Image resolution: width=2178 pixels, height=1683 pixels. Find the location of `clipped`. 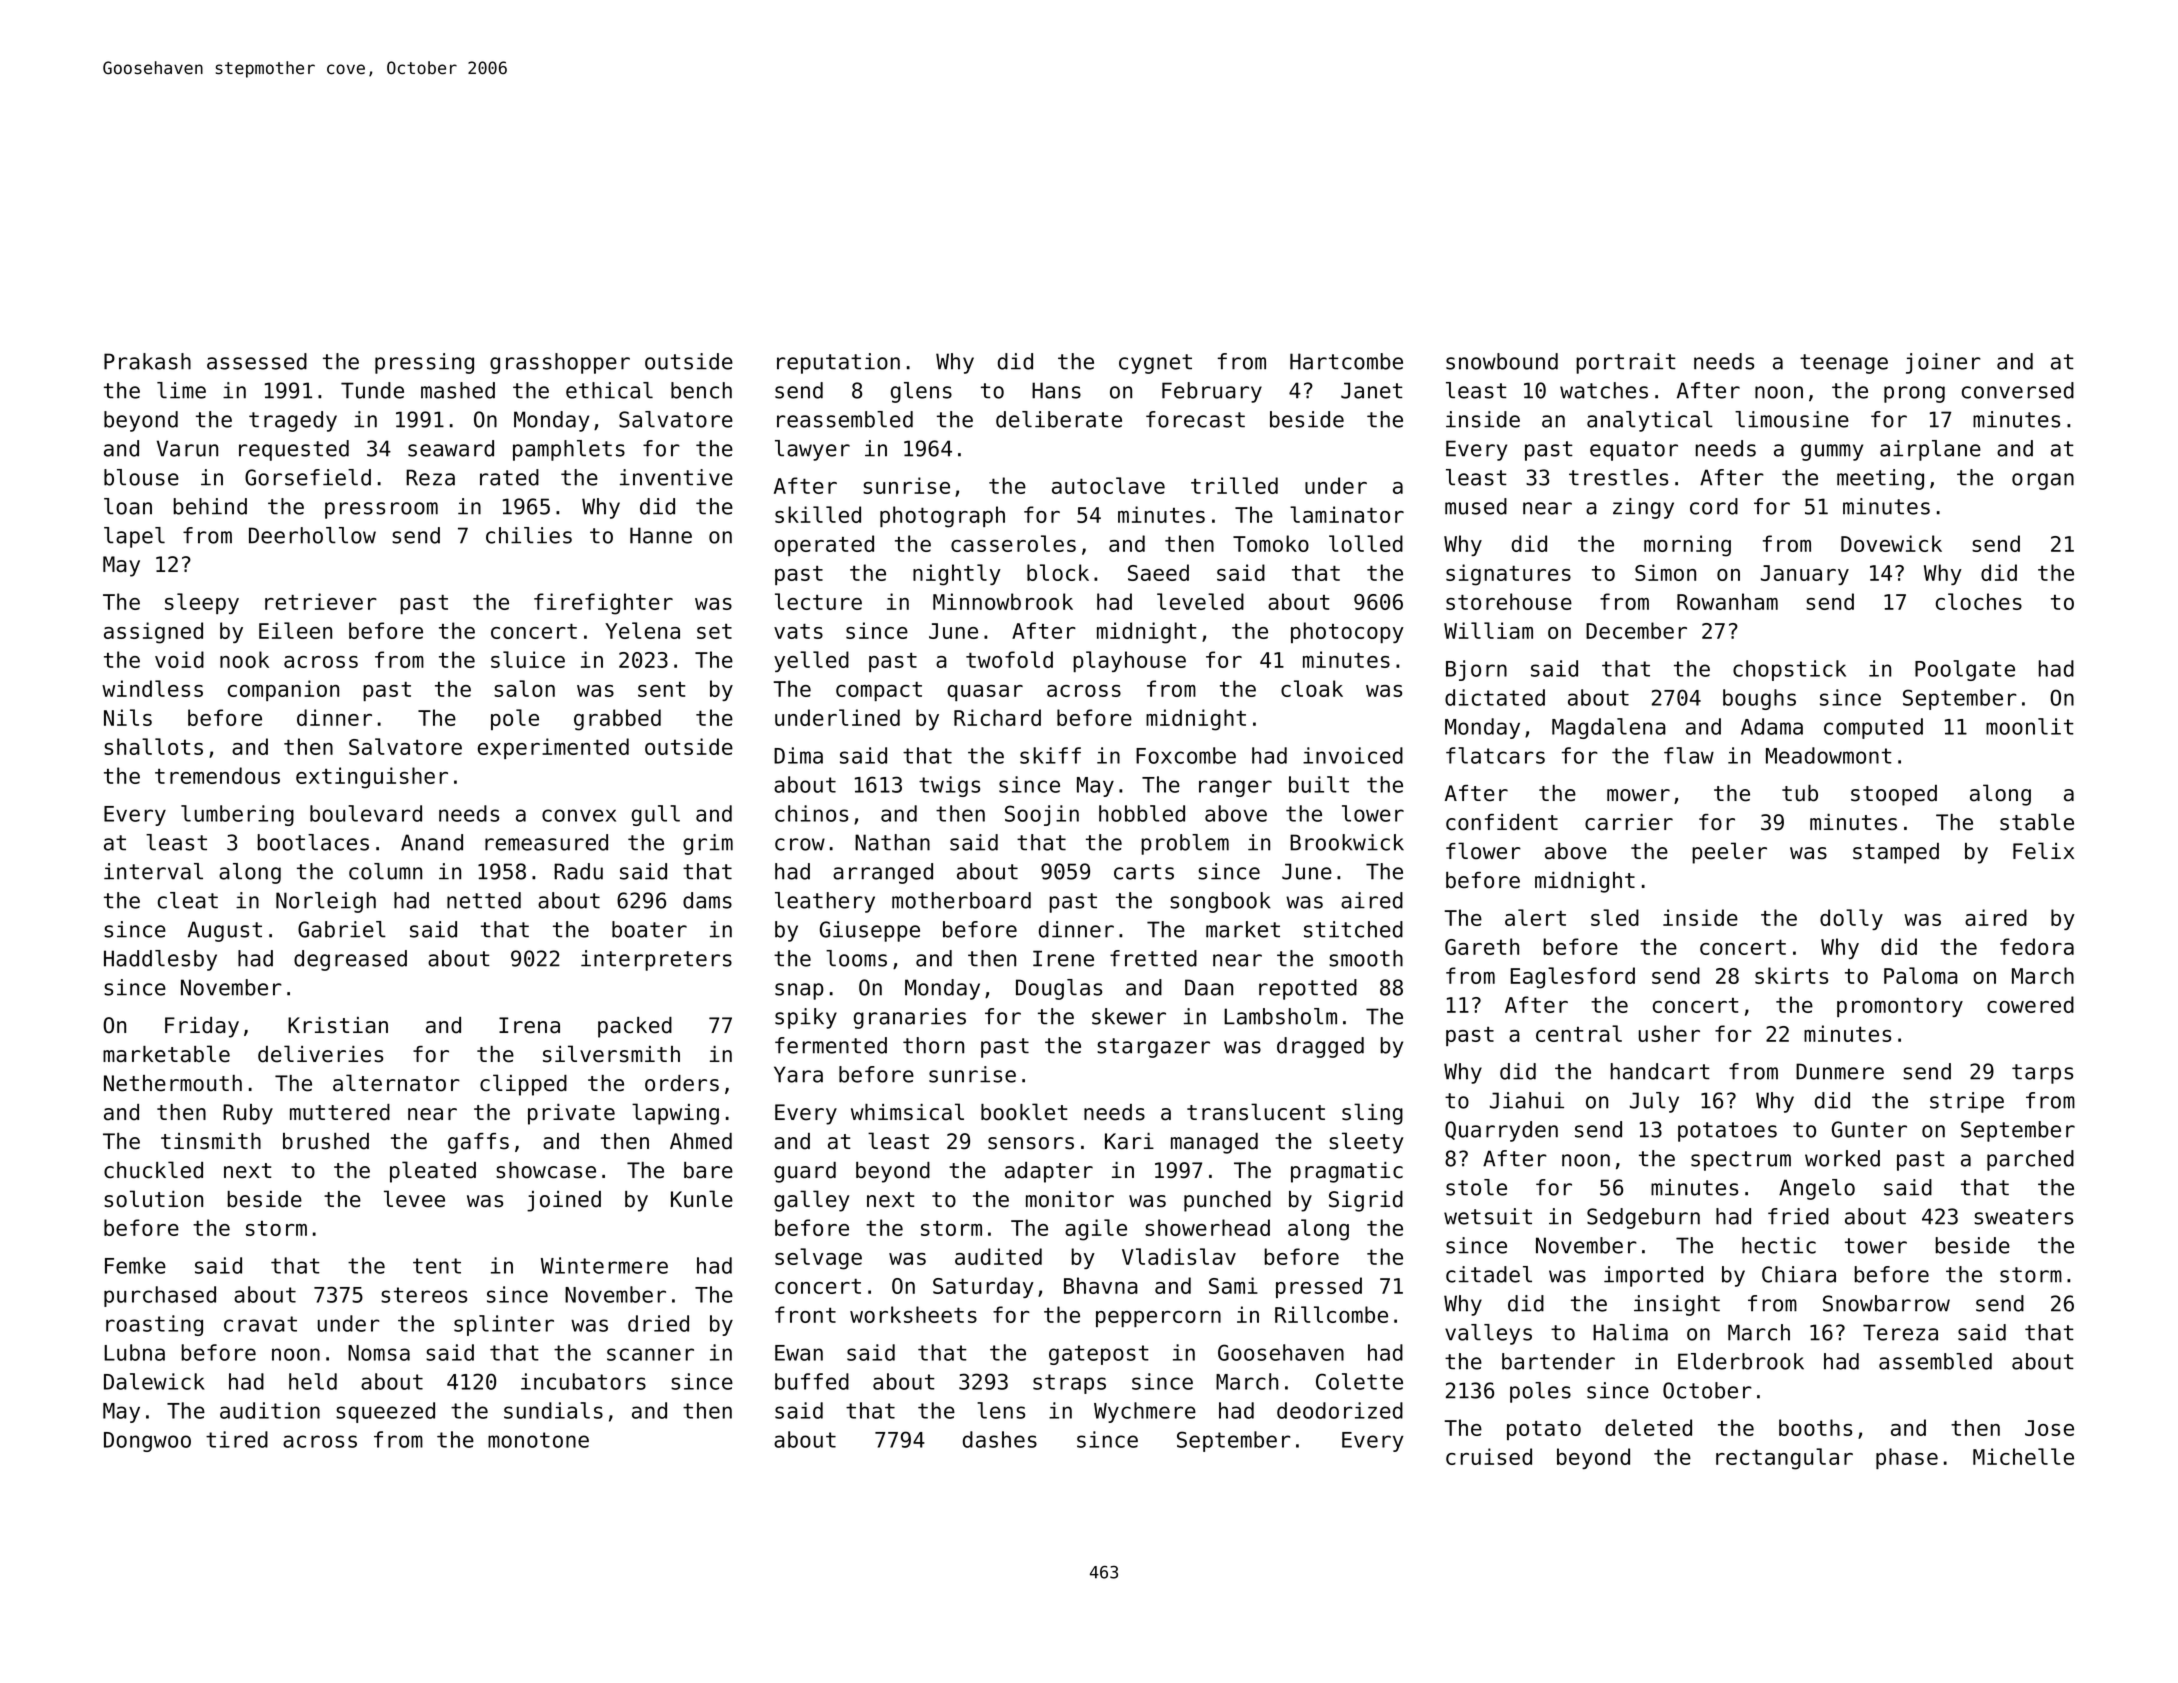

clipped is located at coordinates (523, 1085).
